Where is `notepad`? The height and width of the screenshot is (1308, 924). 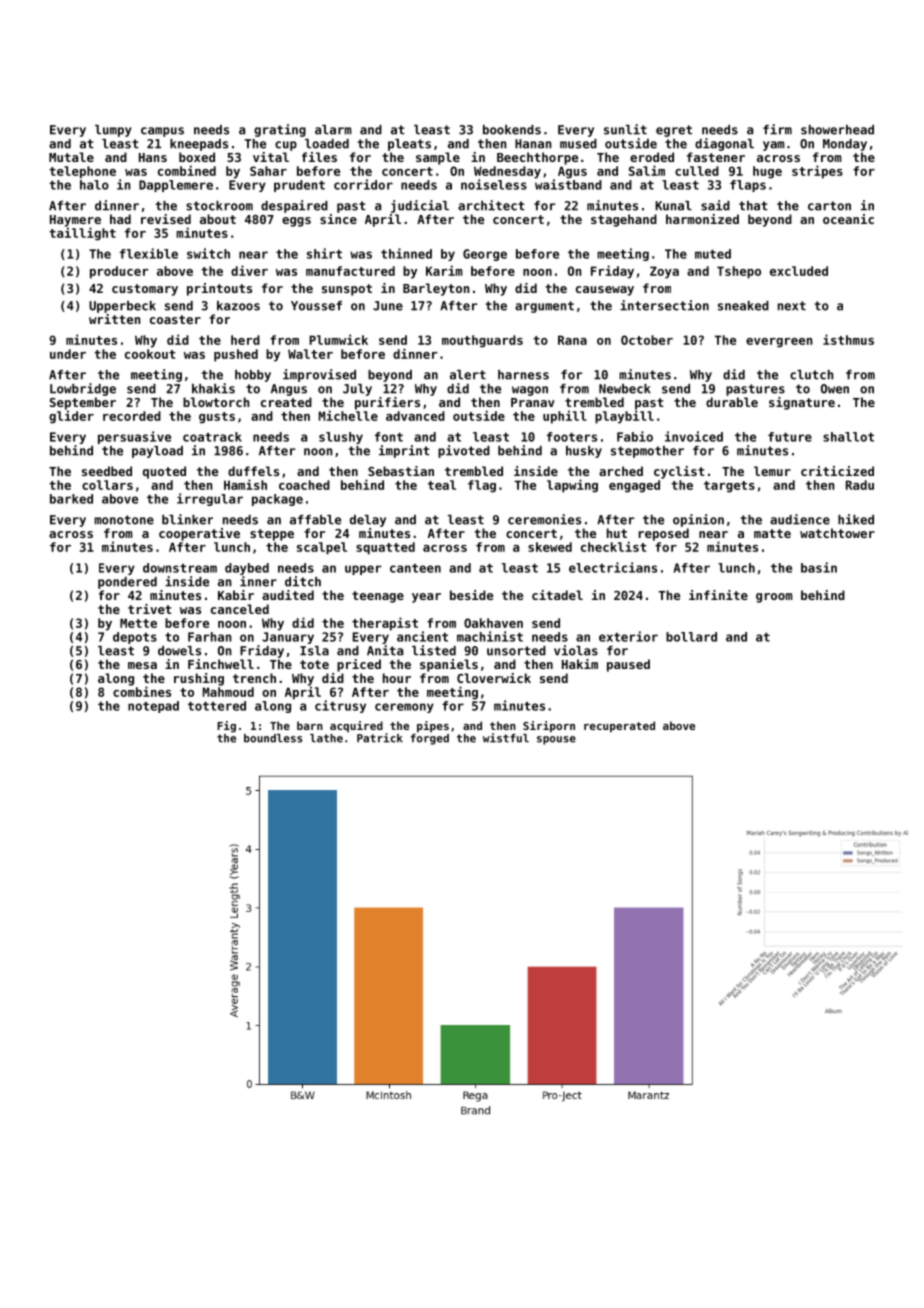
notepad is located at coordinates (153, 707).
